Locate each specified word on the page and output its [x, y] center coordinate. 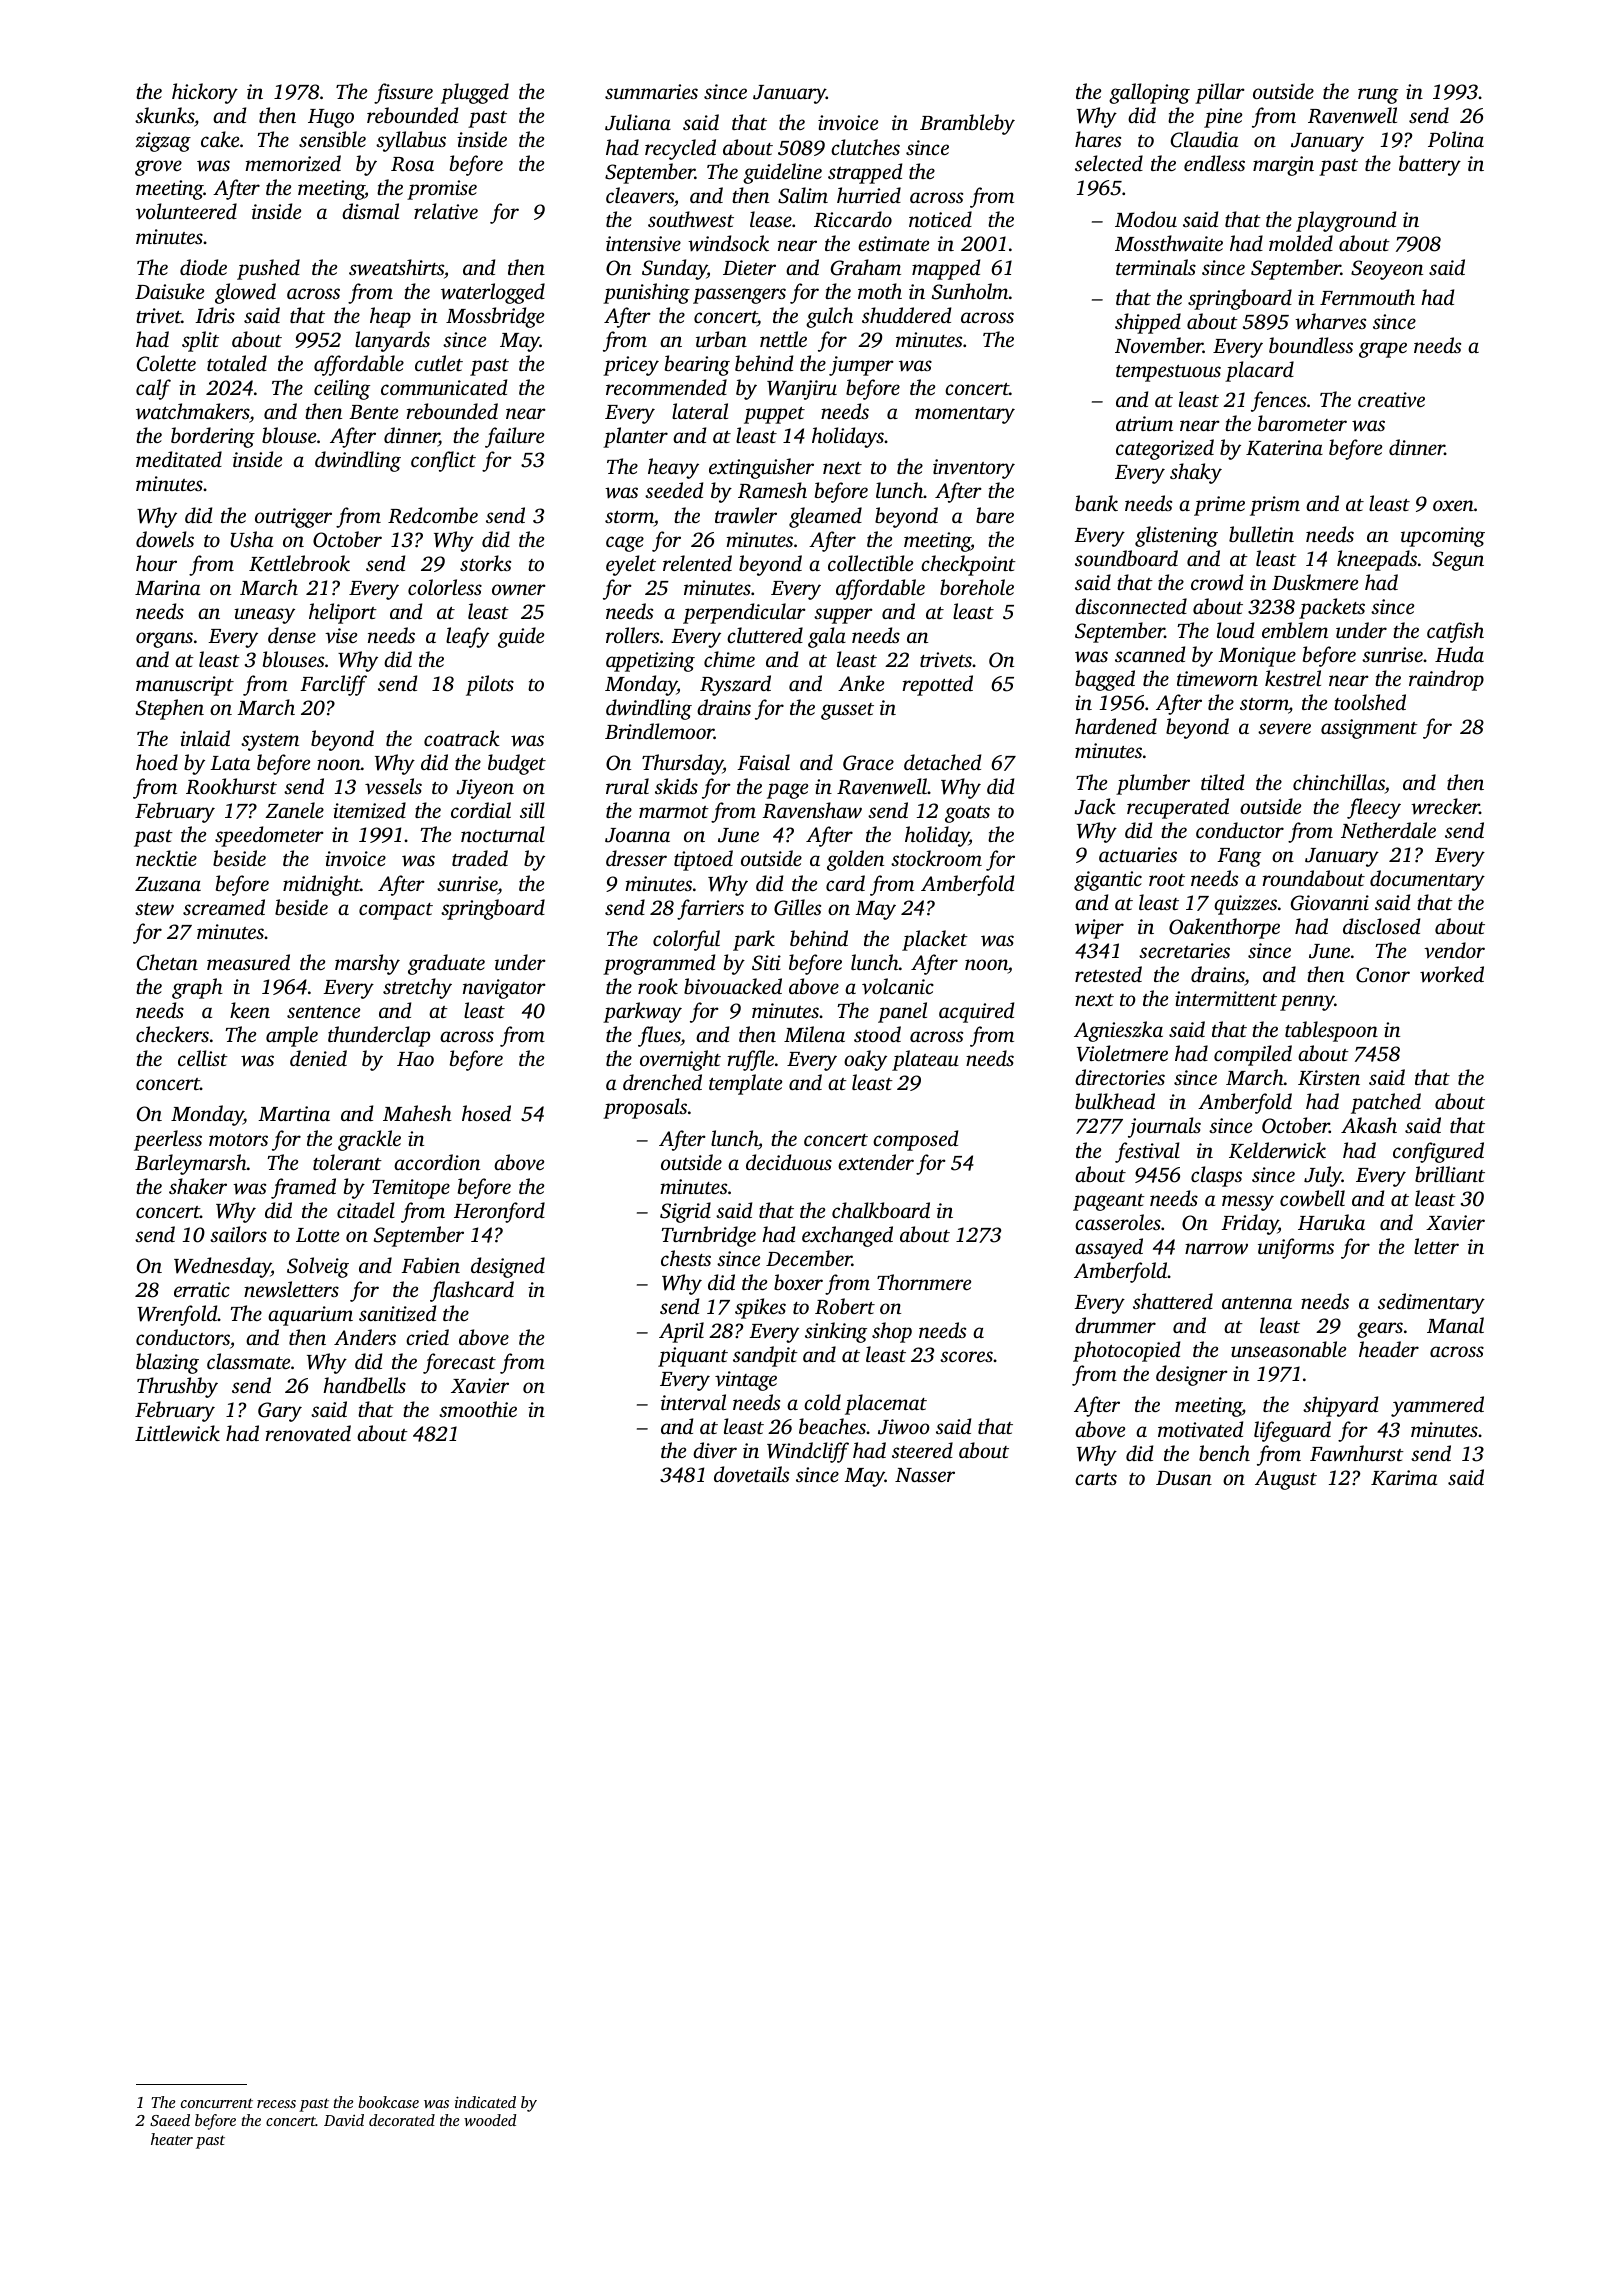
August [1286, 1480]
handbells [364, 1385]
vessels [393, 786]
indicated [485, 2102]
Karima [1404, 1478]
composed [915, 1140]
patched [1386, 1103]
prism [1275, 506]
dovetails [751, 1474]
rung [1378, 96]
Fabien [430, 1265]
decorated [402, 2120]
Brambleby [967, 124]
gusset [847, 711]
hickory [205, 93]
